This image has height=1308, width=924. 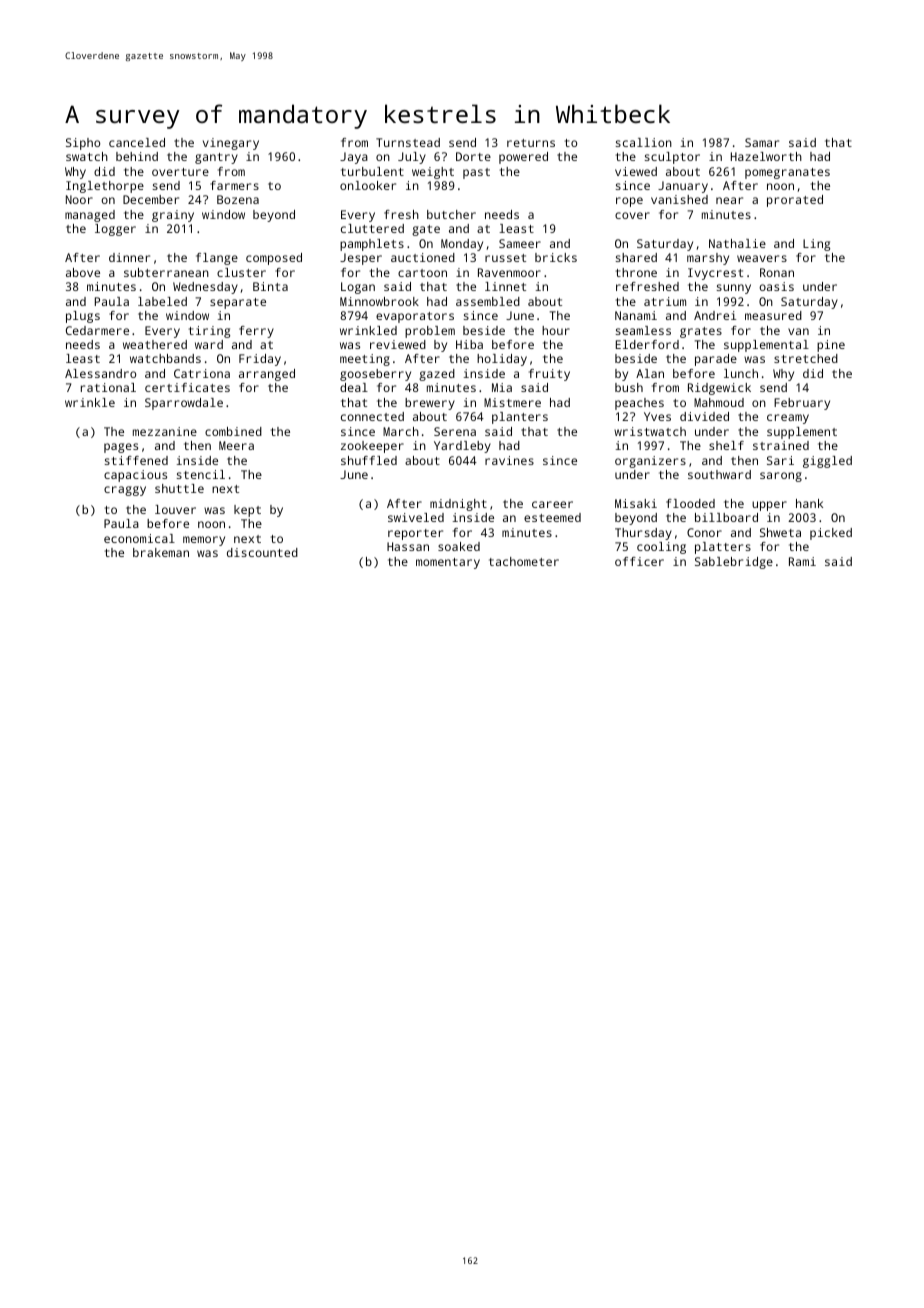 What do you see at coordinates (236, 445) in the image?
I see `Meera` at bounding box center [236, 445].
